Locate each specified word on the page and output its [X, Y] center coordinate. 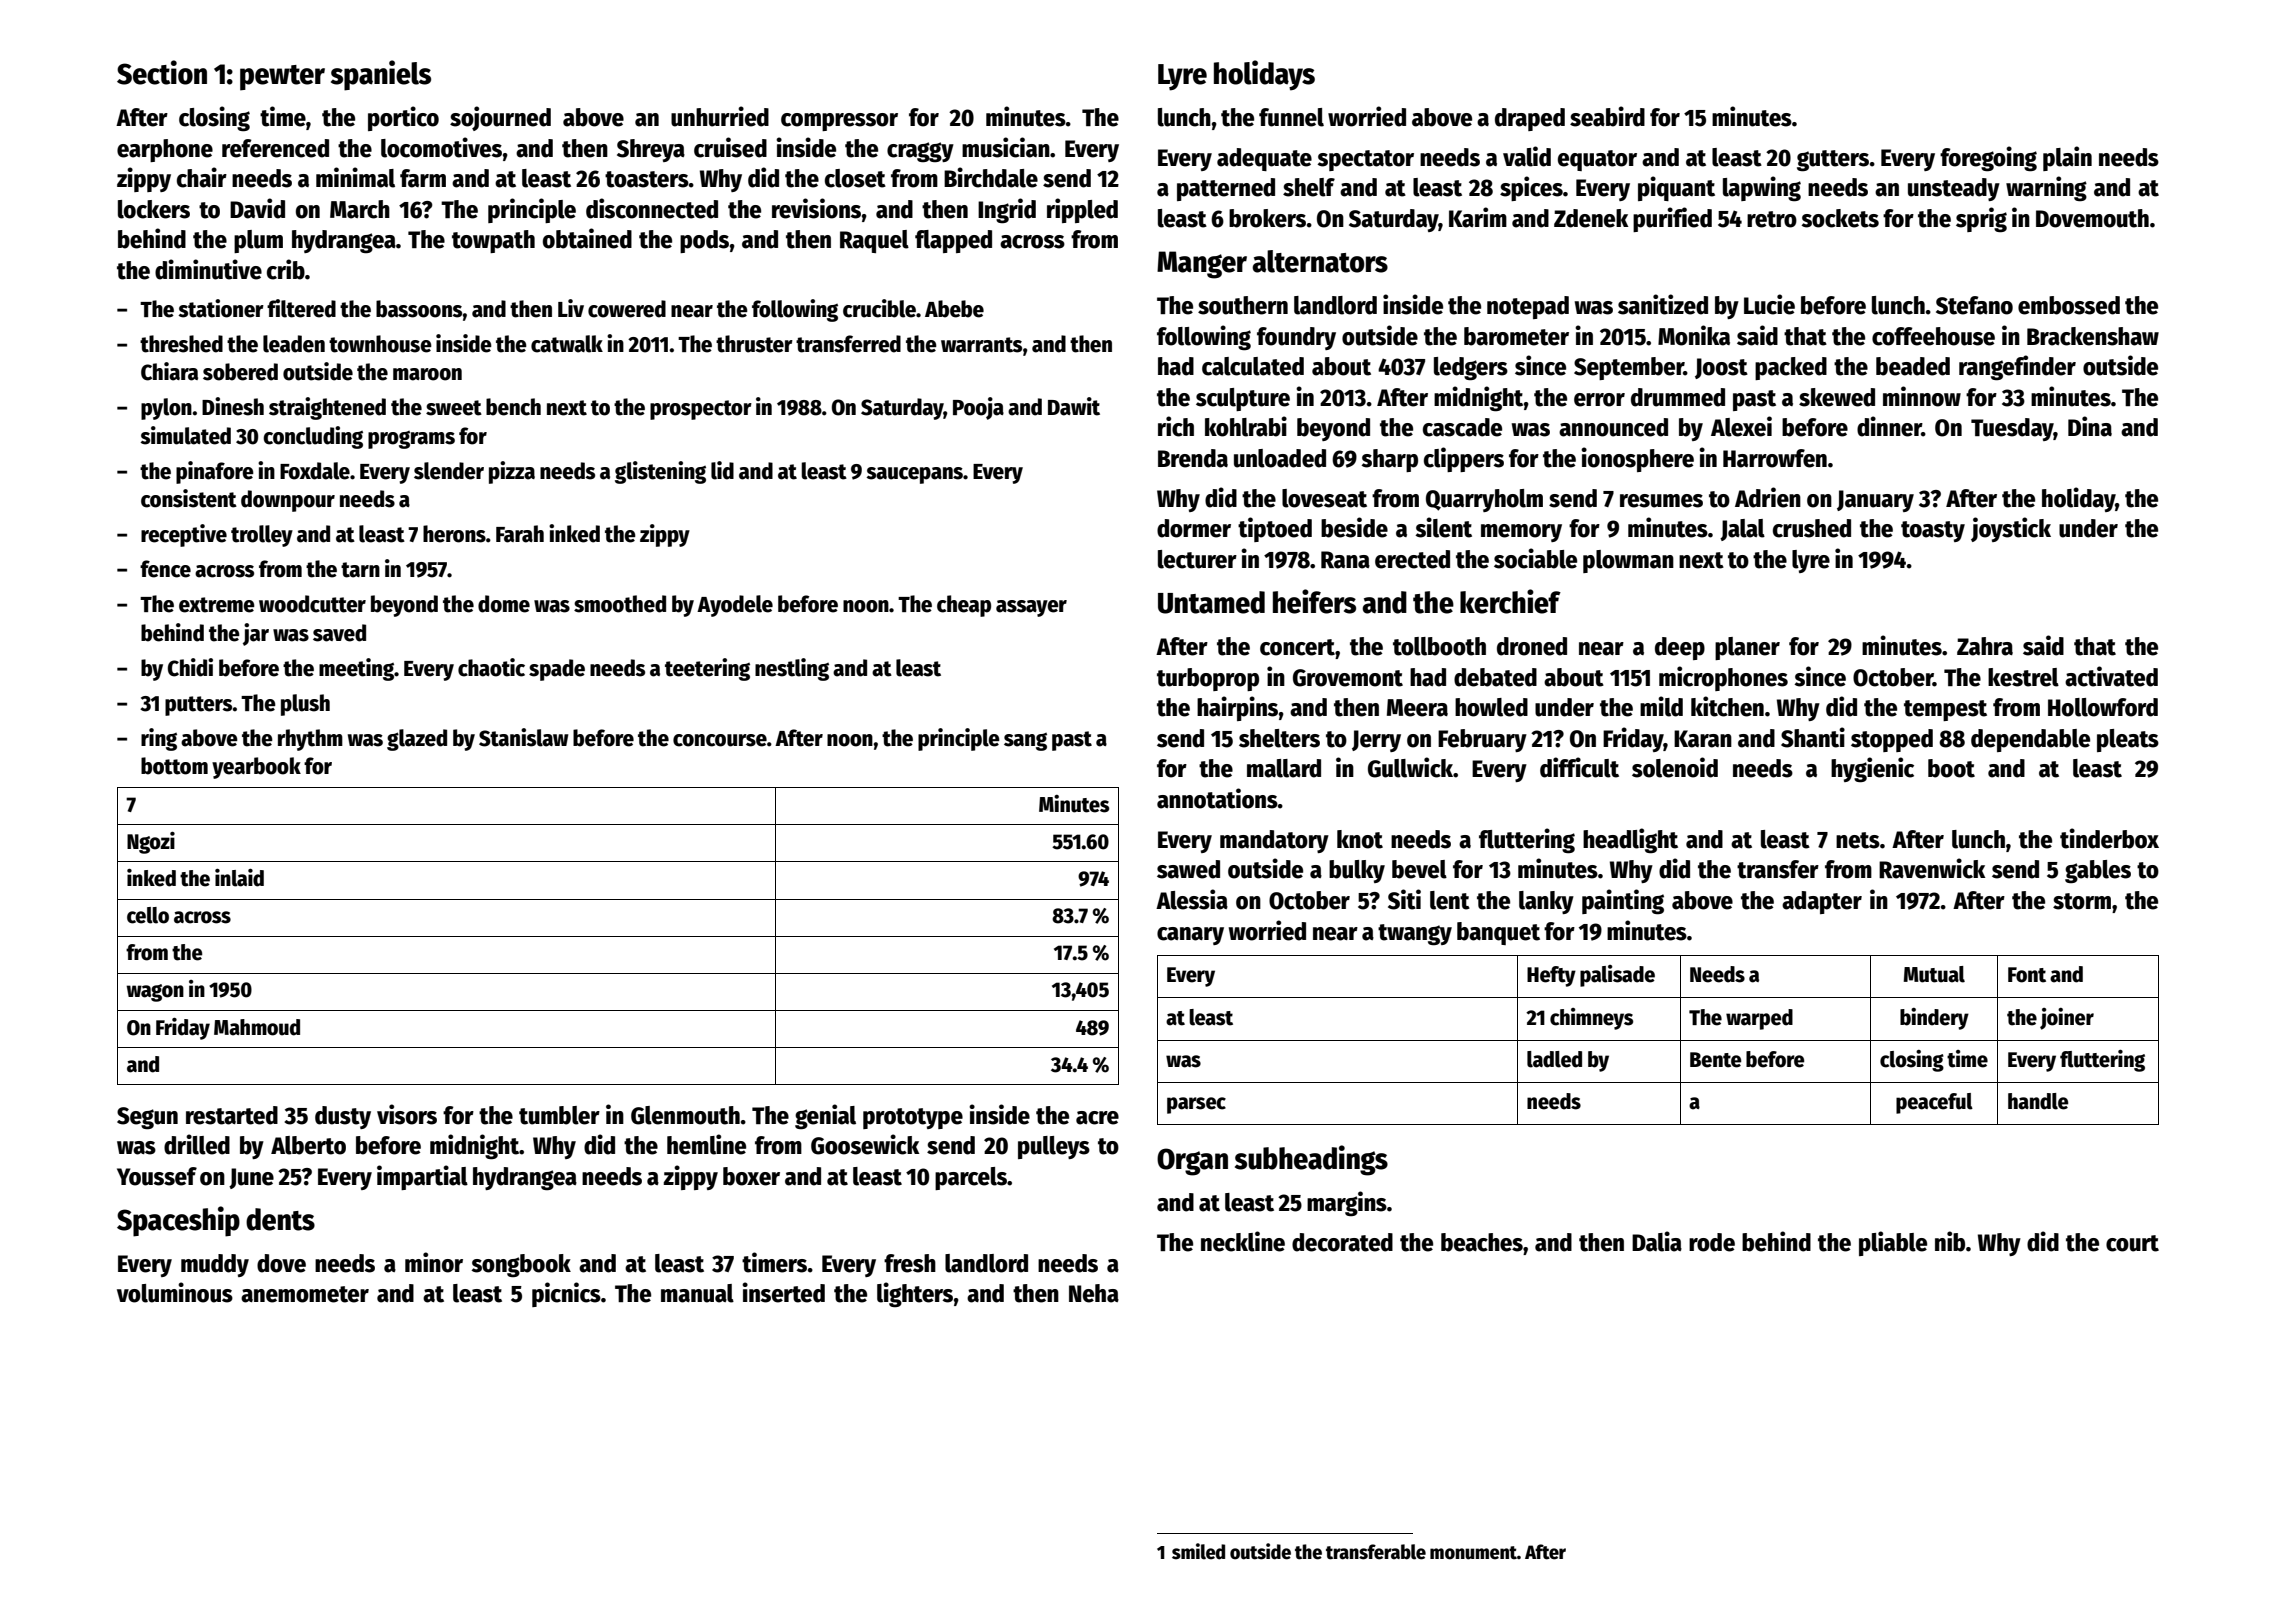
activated [2111, 676]
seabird [1607, 116]
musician [1006, 147]
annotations [1217, 798]
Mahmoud [257, 1027]
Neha [1094, 1293]
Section [162, 72]
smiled [1198, 1551]
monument [1473, 1553]
